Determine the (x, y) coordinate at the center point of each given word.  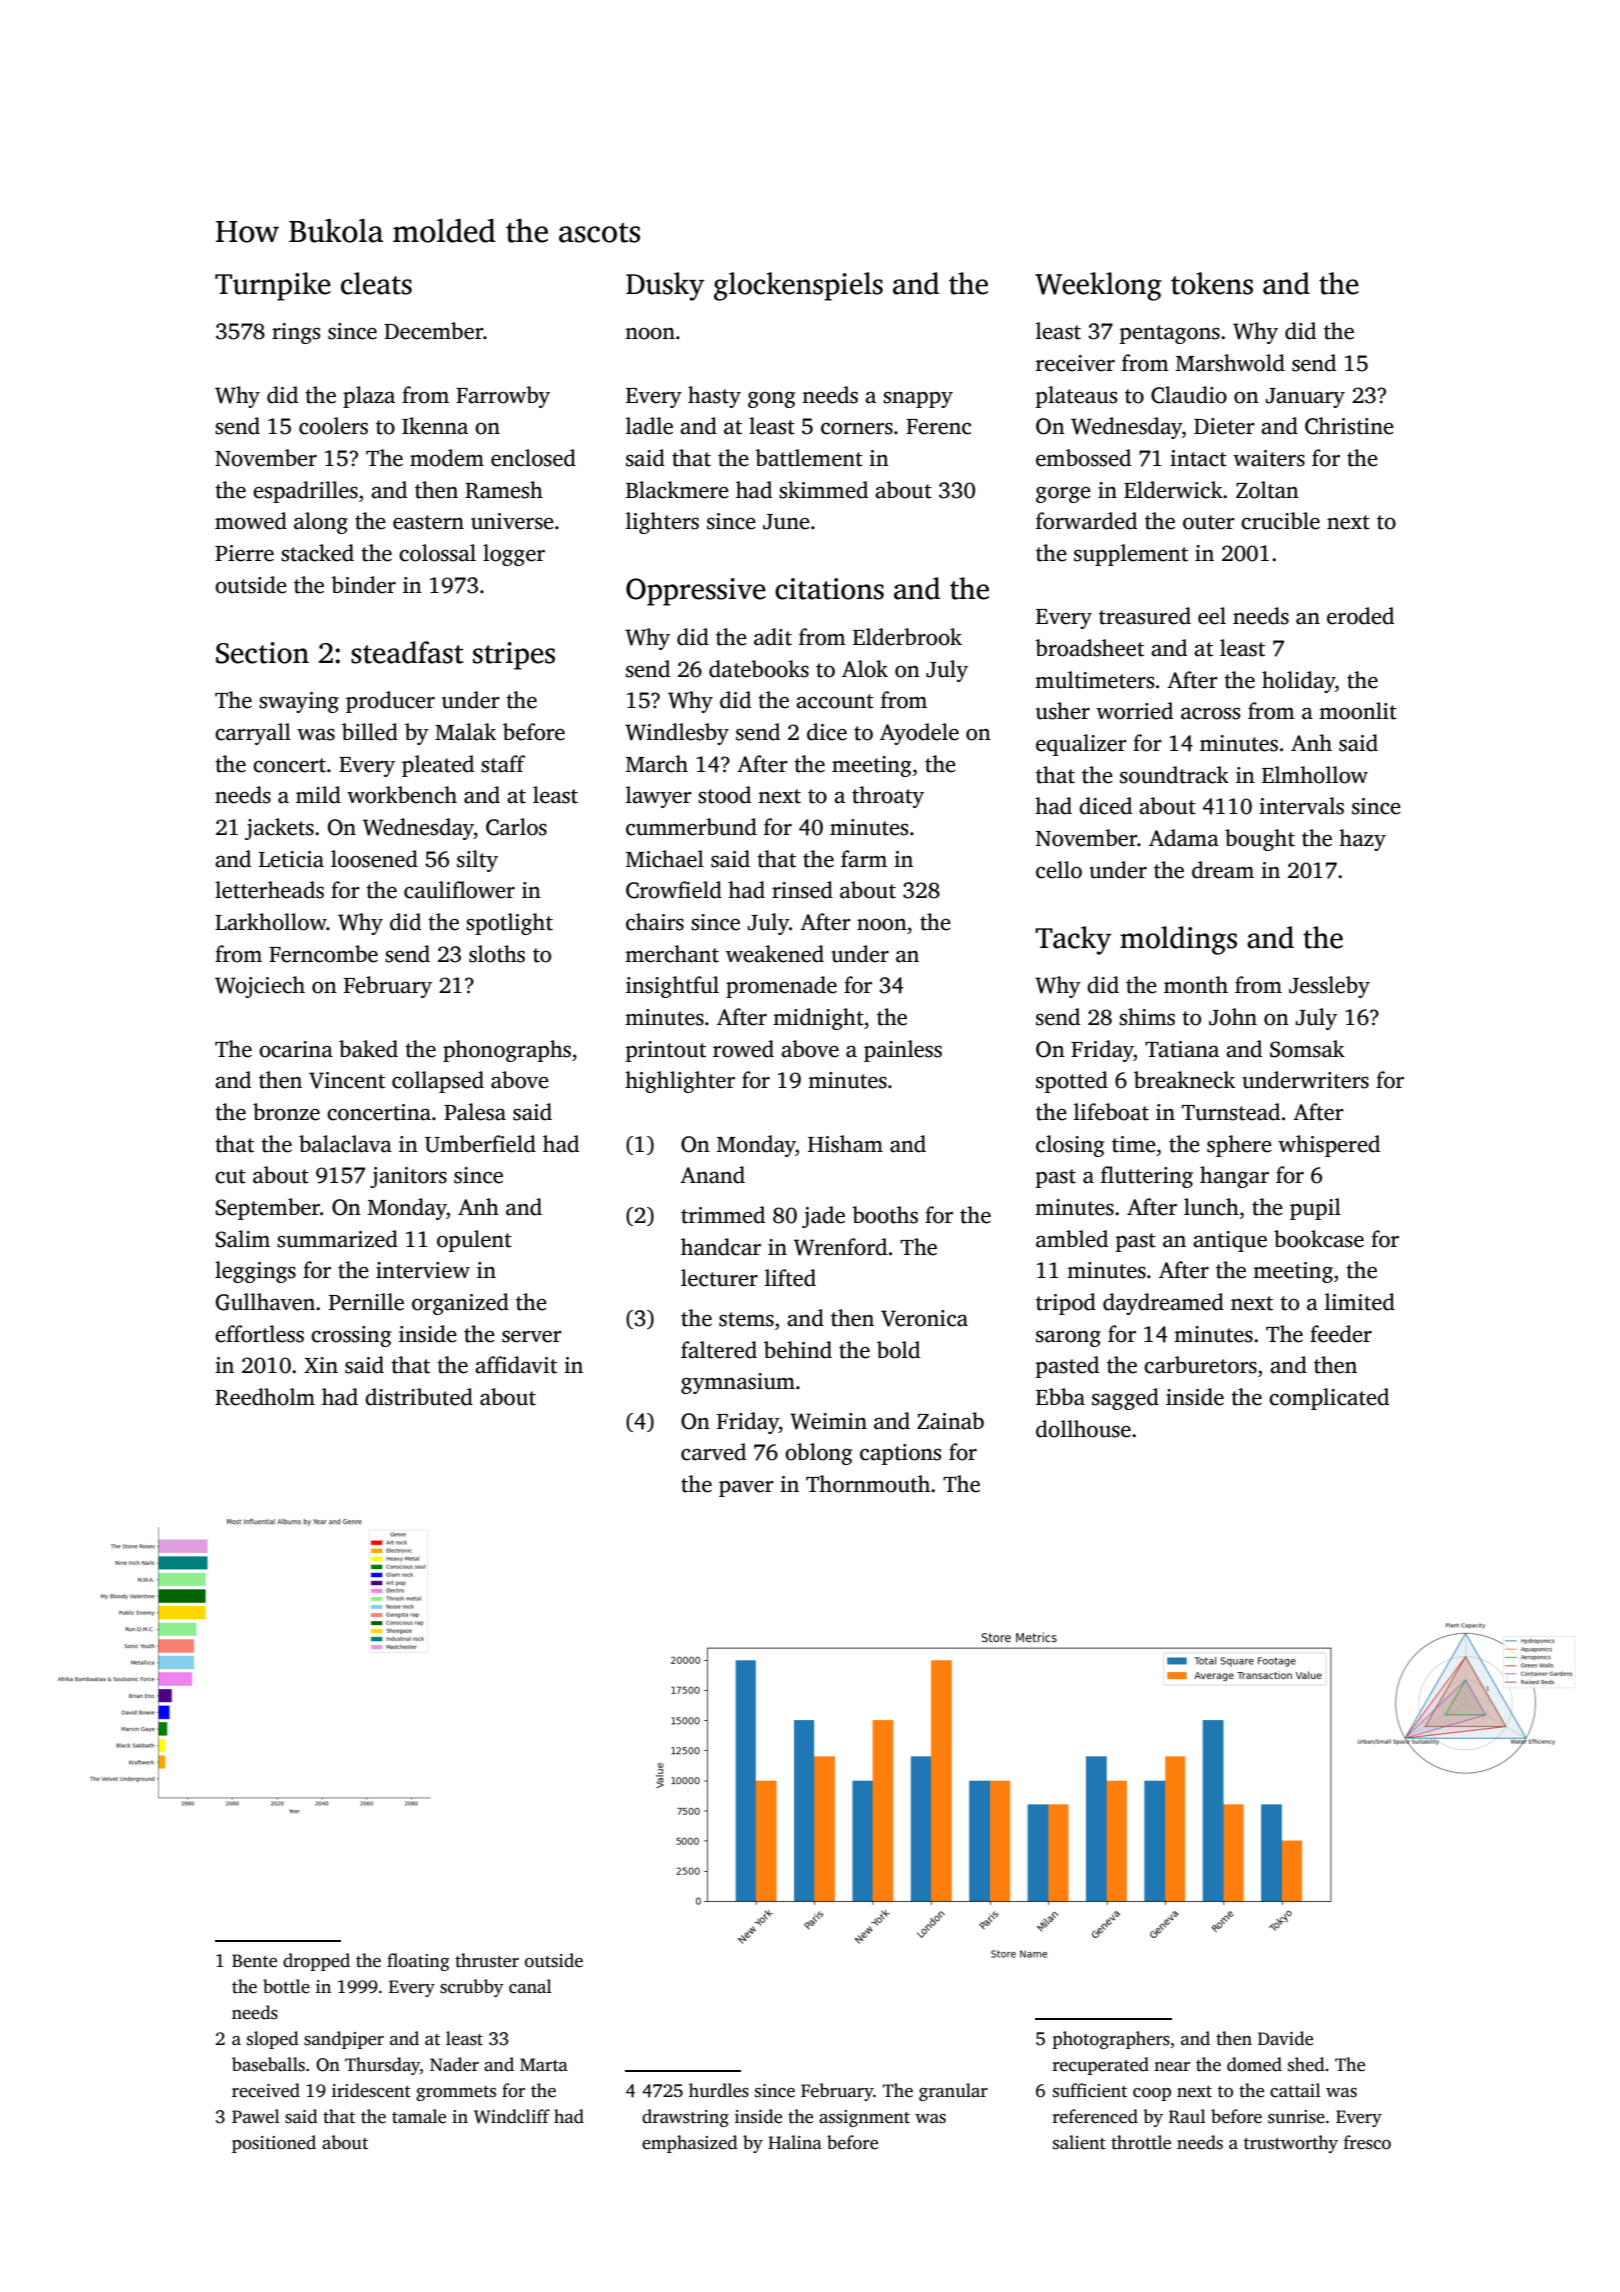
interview (423, 1270)
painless (903, 1051)
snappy (918, 400)
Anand (712, 1175)
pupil (1315, 1209)
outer (1209, 522)
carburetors (1200, 1365)
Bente (254, 1961)
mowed (251, 521)
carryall (253, 734)
